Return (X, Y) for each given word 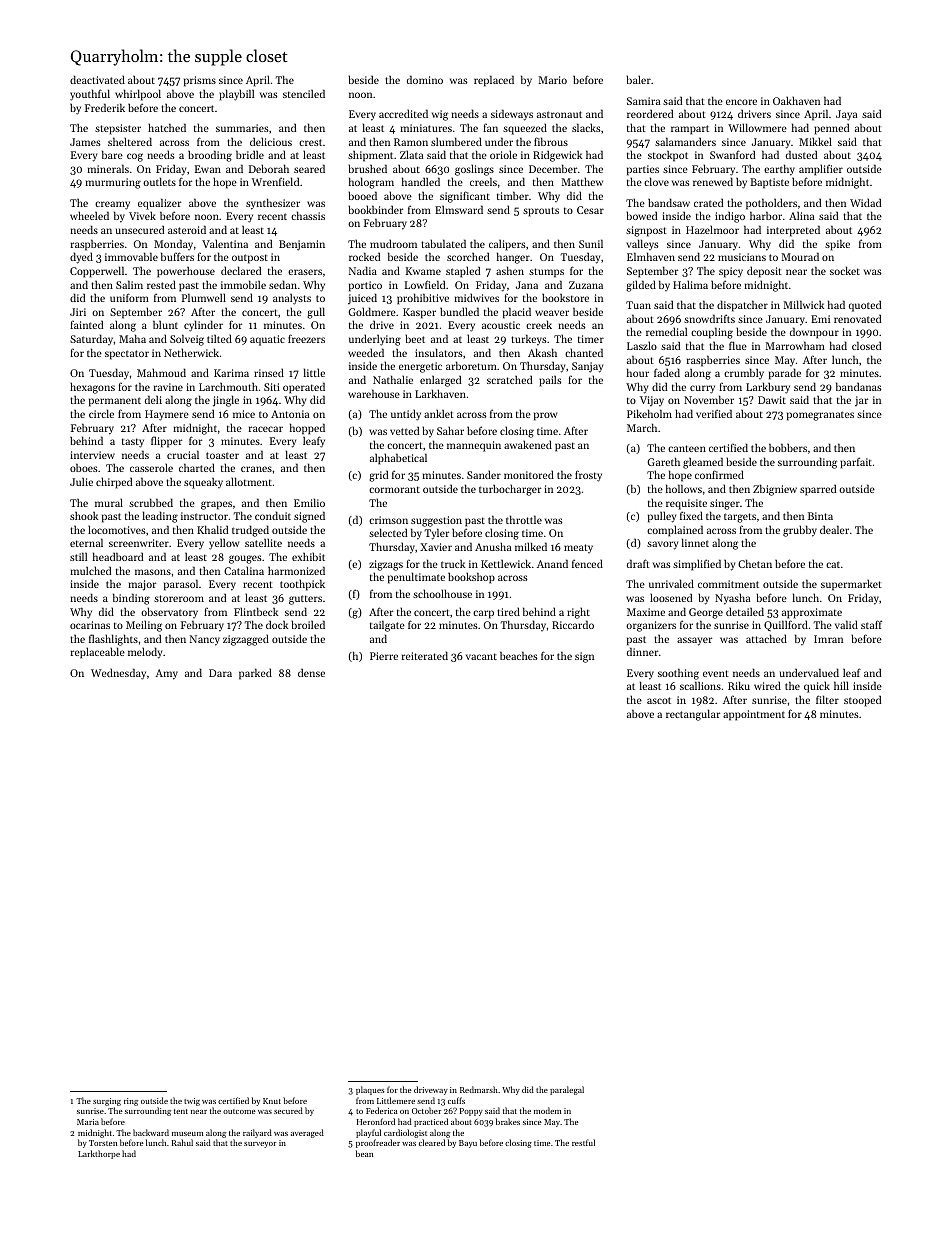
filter (827, 699)
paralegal (567, 1090)
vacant (481, 656)
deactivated (97, 79)
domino (425, 79)
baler (638, 79)
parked (255, 674)
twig (192, 1102)
